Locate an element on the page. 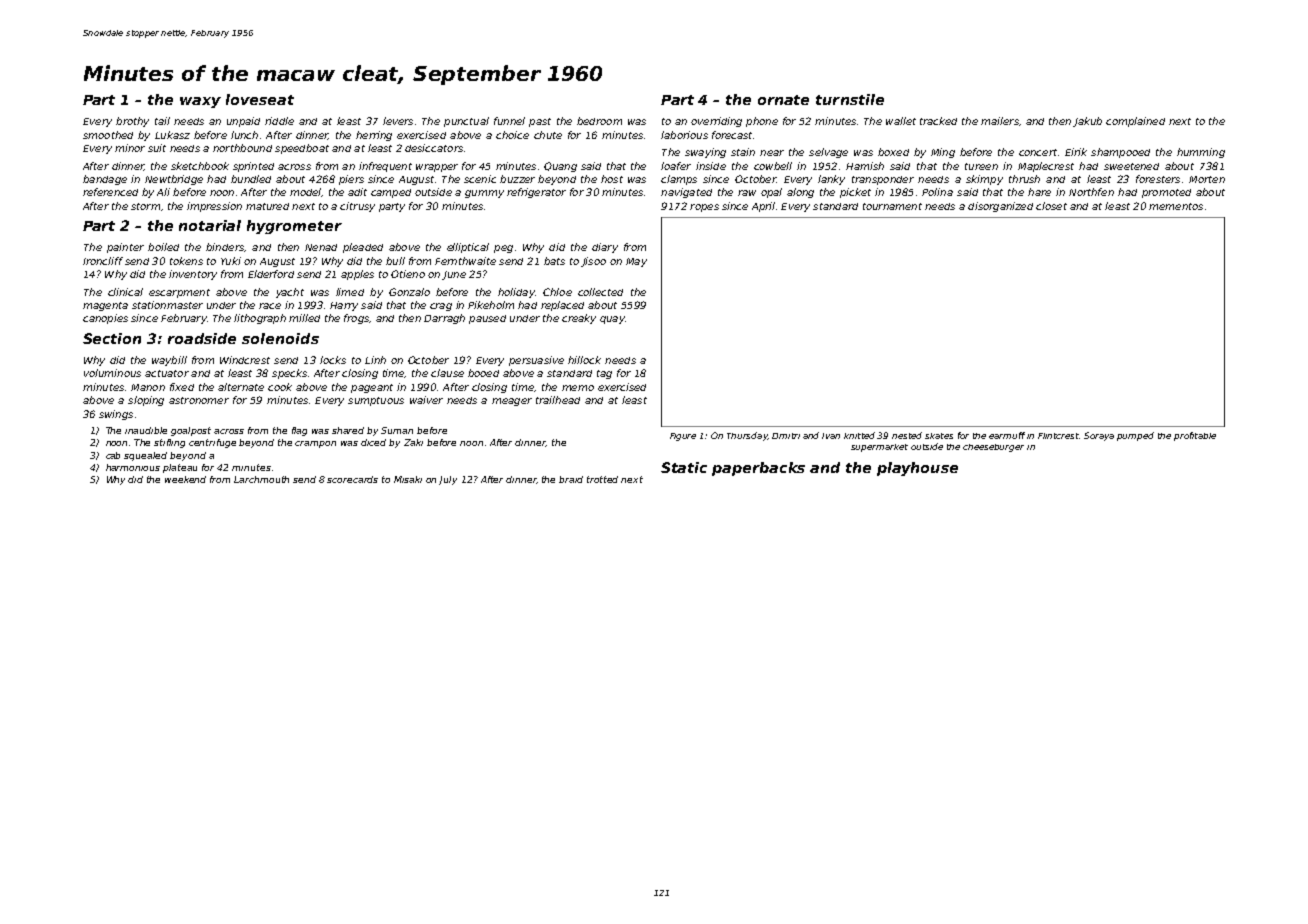  waxy is located at coordinates (200, 102).
